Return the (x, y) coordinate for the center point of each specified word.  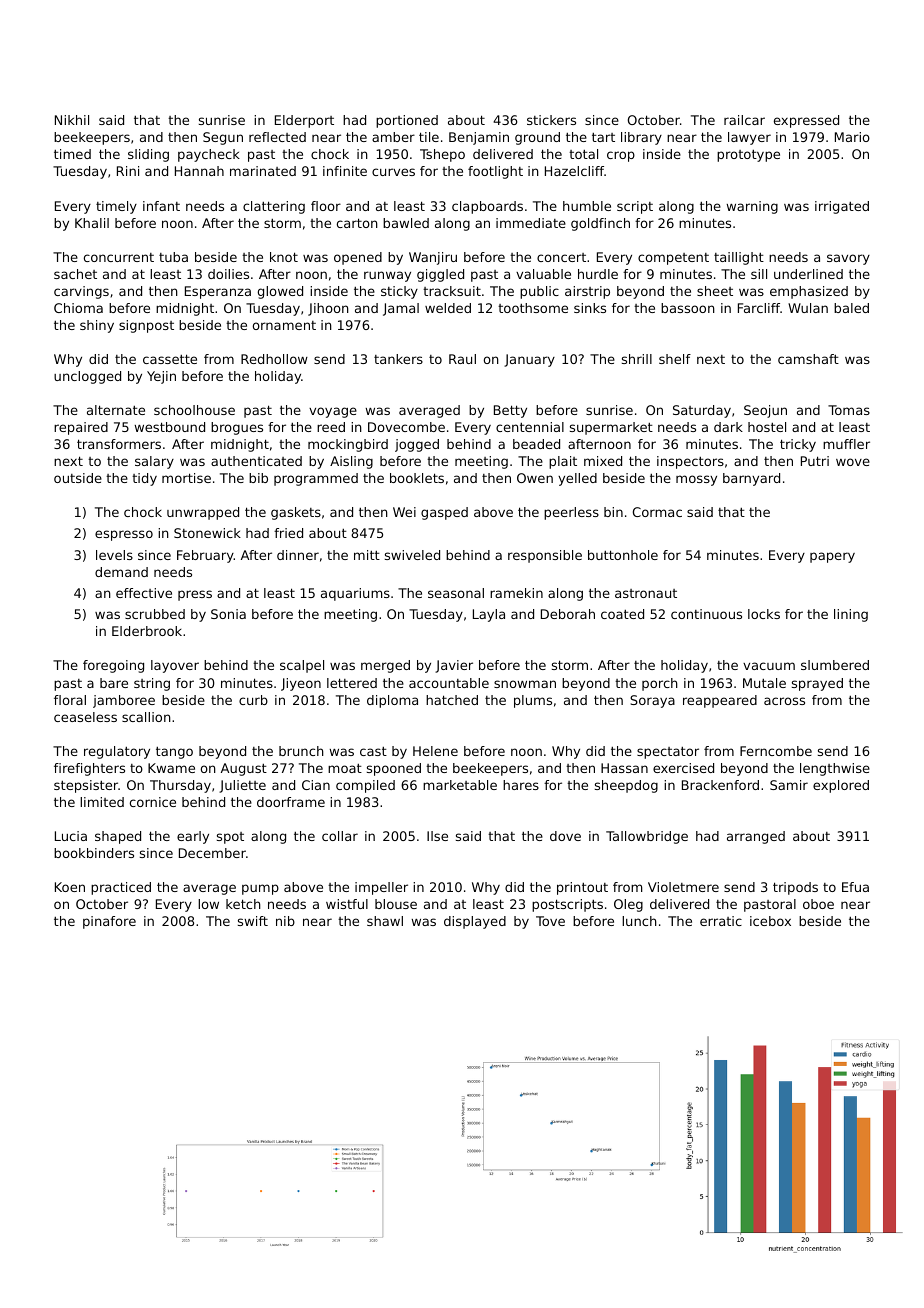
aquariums (355, 594)
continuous (706, 614)
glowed (280, 292)
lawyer (749, 138)
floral (70, 700)
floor (326, 206)
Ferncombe (776, 751)
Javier (454, 666)
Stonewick (207, 533)
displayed (475, 922)
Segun (223, 138)
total (583, 154)
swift (253, 921)
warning (752, 207)
